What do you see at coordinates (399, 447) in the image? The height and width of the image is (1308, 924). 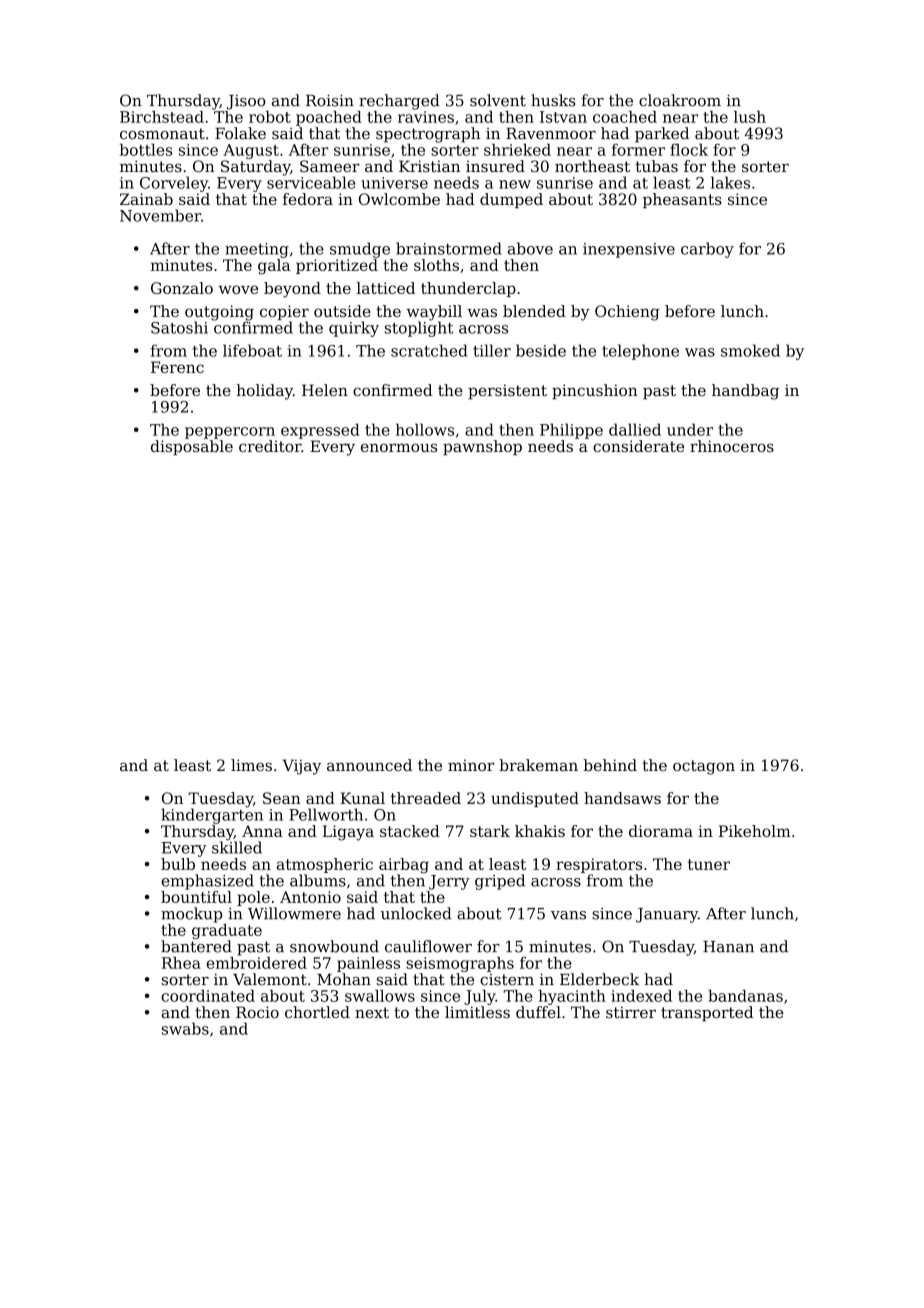 I see `enormous` at bounding box center [399, 447].
